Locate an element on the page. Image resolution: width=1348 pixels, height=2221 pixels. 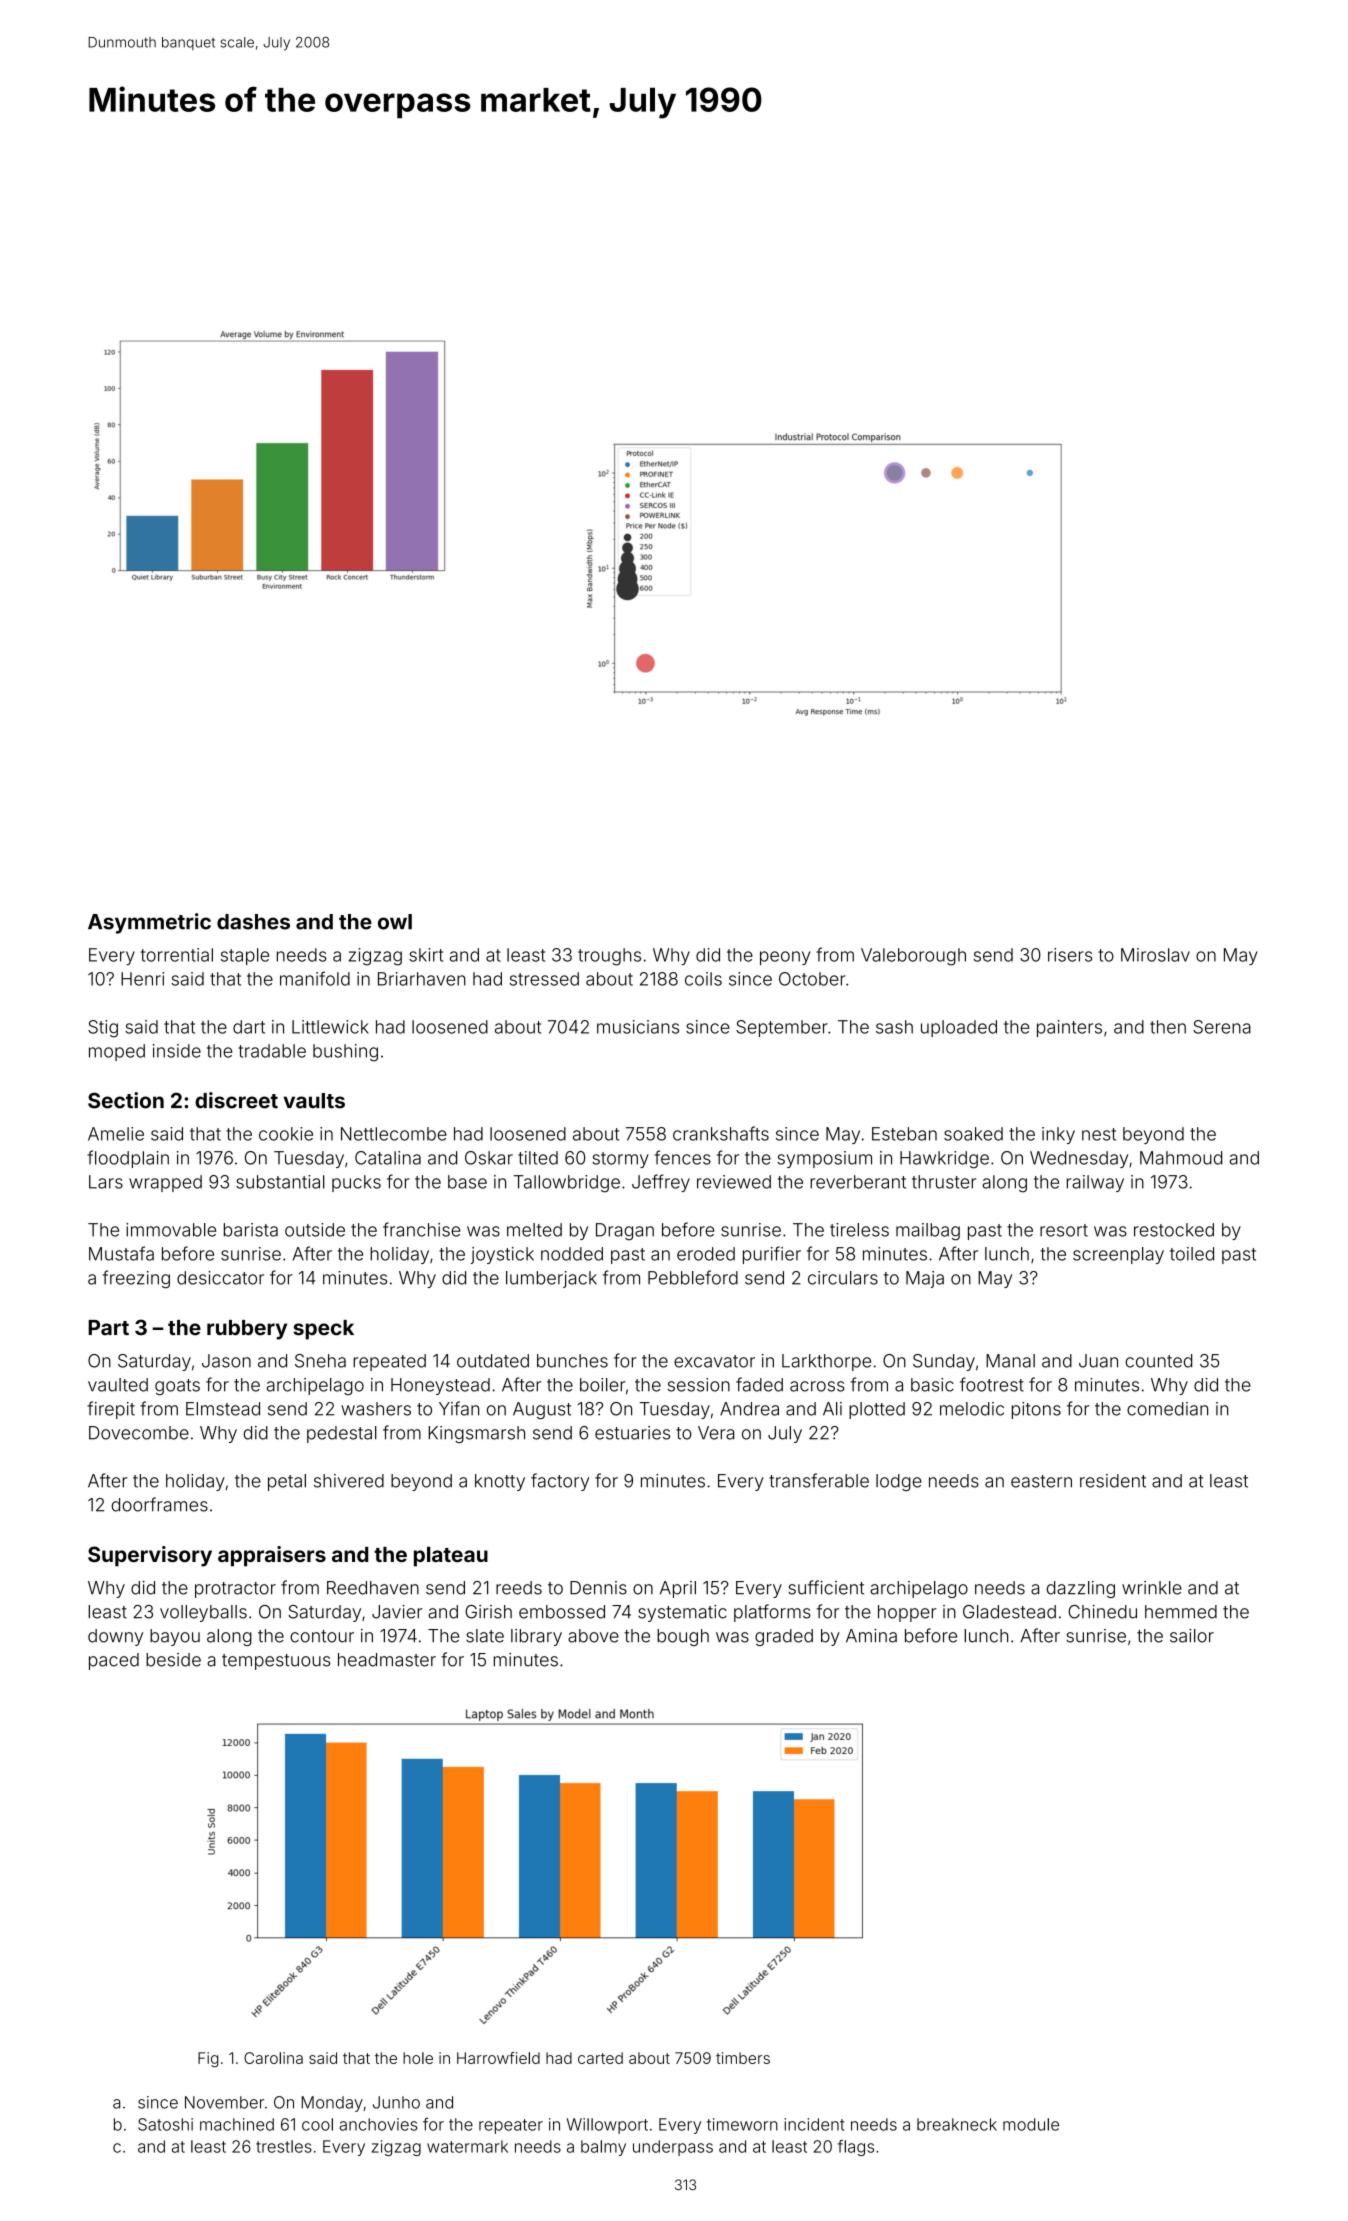
module is located at coordinates (1031, 2124).
